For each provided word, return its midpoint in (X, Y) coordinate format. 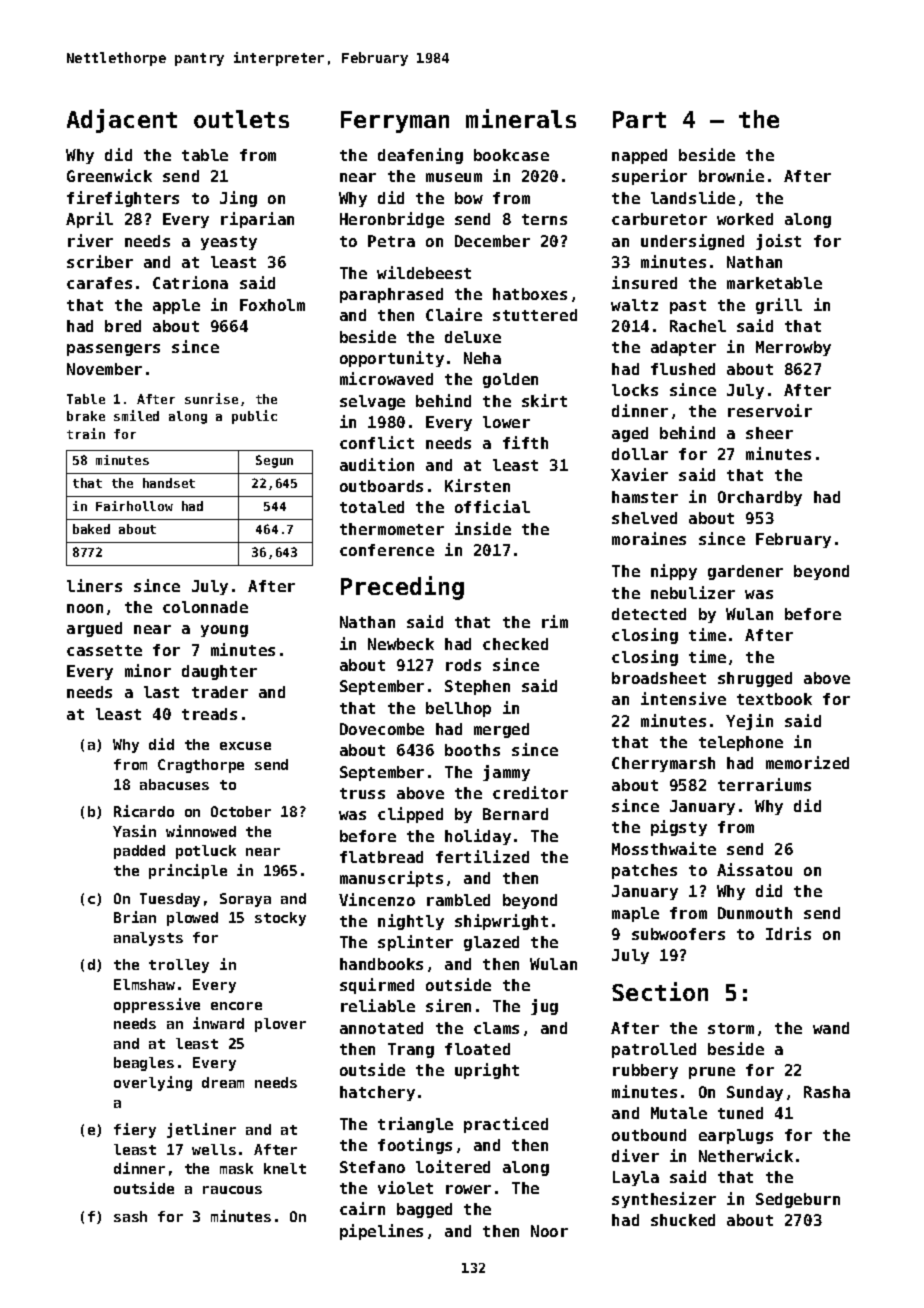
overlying (153, 1083)
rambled (458, 900)
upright (487, 1071)
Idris (788, 933)
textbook (774, 699)
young (224, 631)
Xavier (639, 474)
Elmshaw (144, 984)
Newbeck (401, 644)
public (254, 417)
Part (639, 119)
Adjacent (122, 121)
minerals (521, 118)
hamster (645, 497)
